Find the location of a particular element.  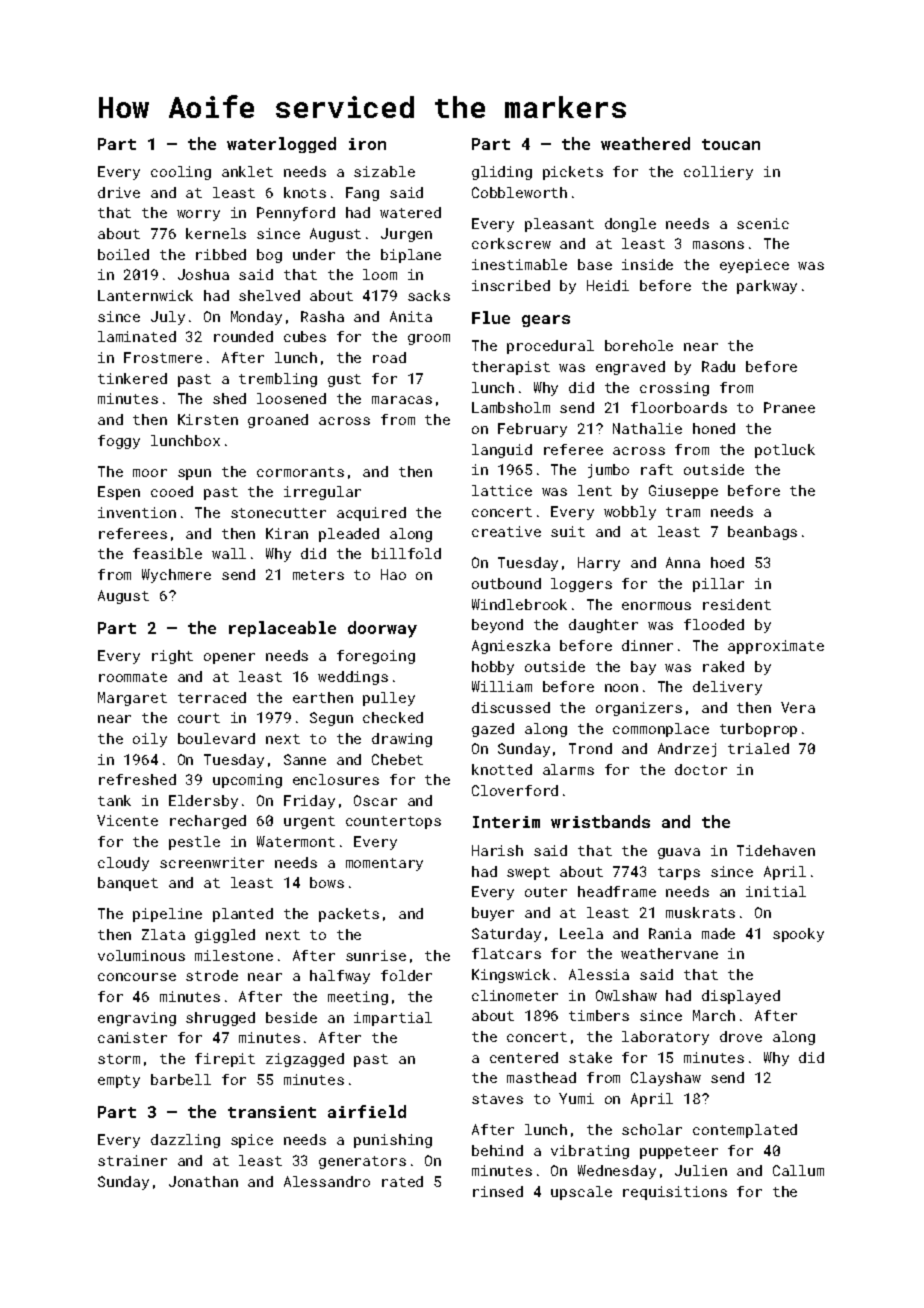

Hao is located at coordinates (393, 574).
